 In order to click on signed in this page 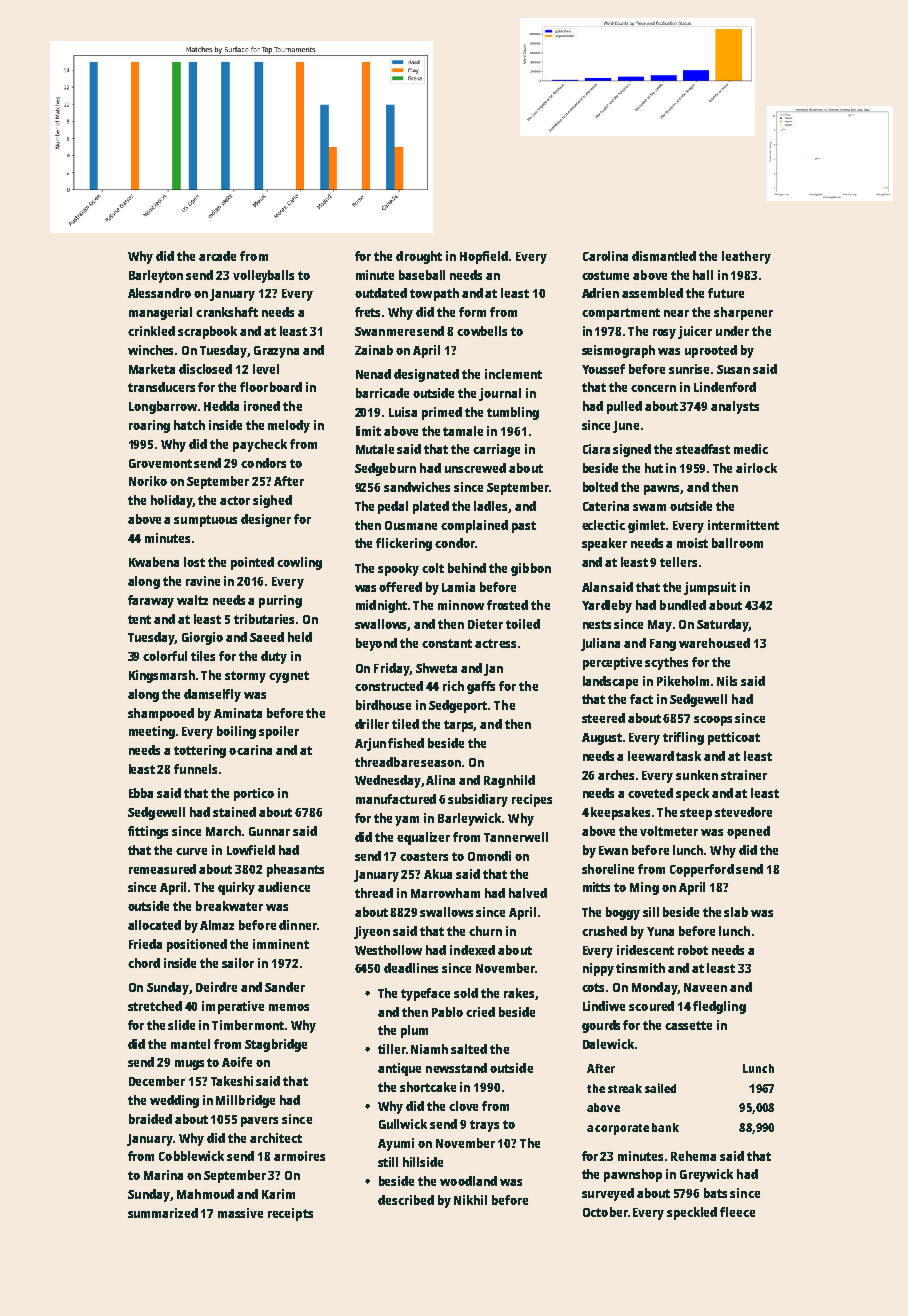, I will do `click(632, 450)`.
